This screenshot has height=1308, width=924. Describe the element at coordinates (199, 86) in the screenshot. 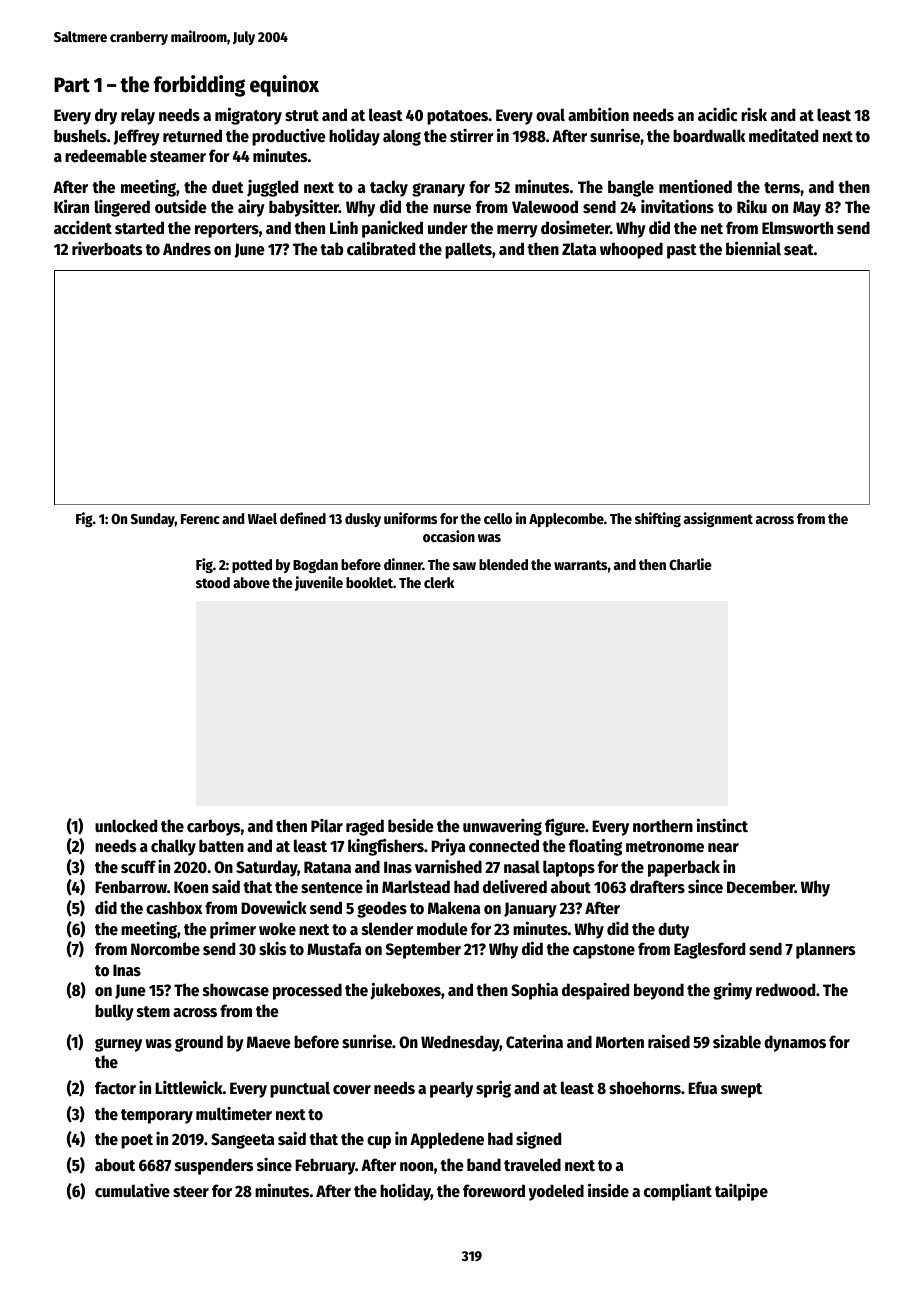

I see `forbidding` at that location.
